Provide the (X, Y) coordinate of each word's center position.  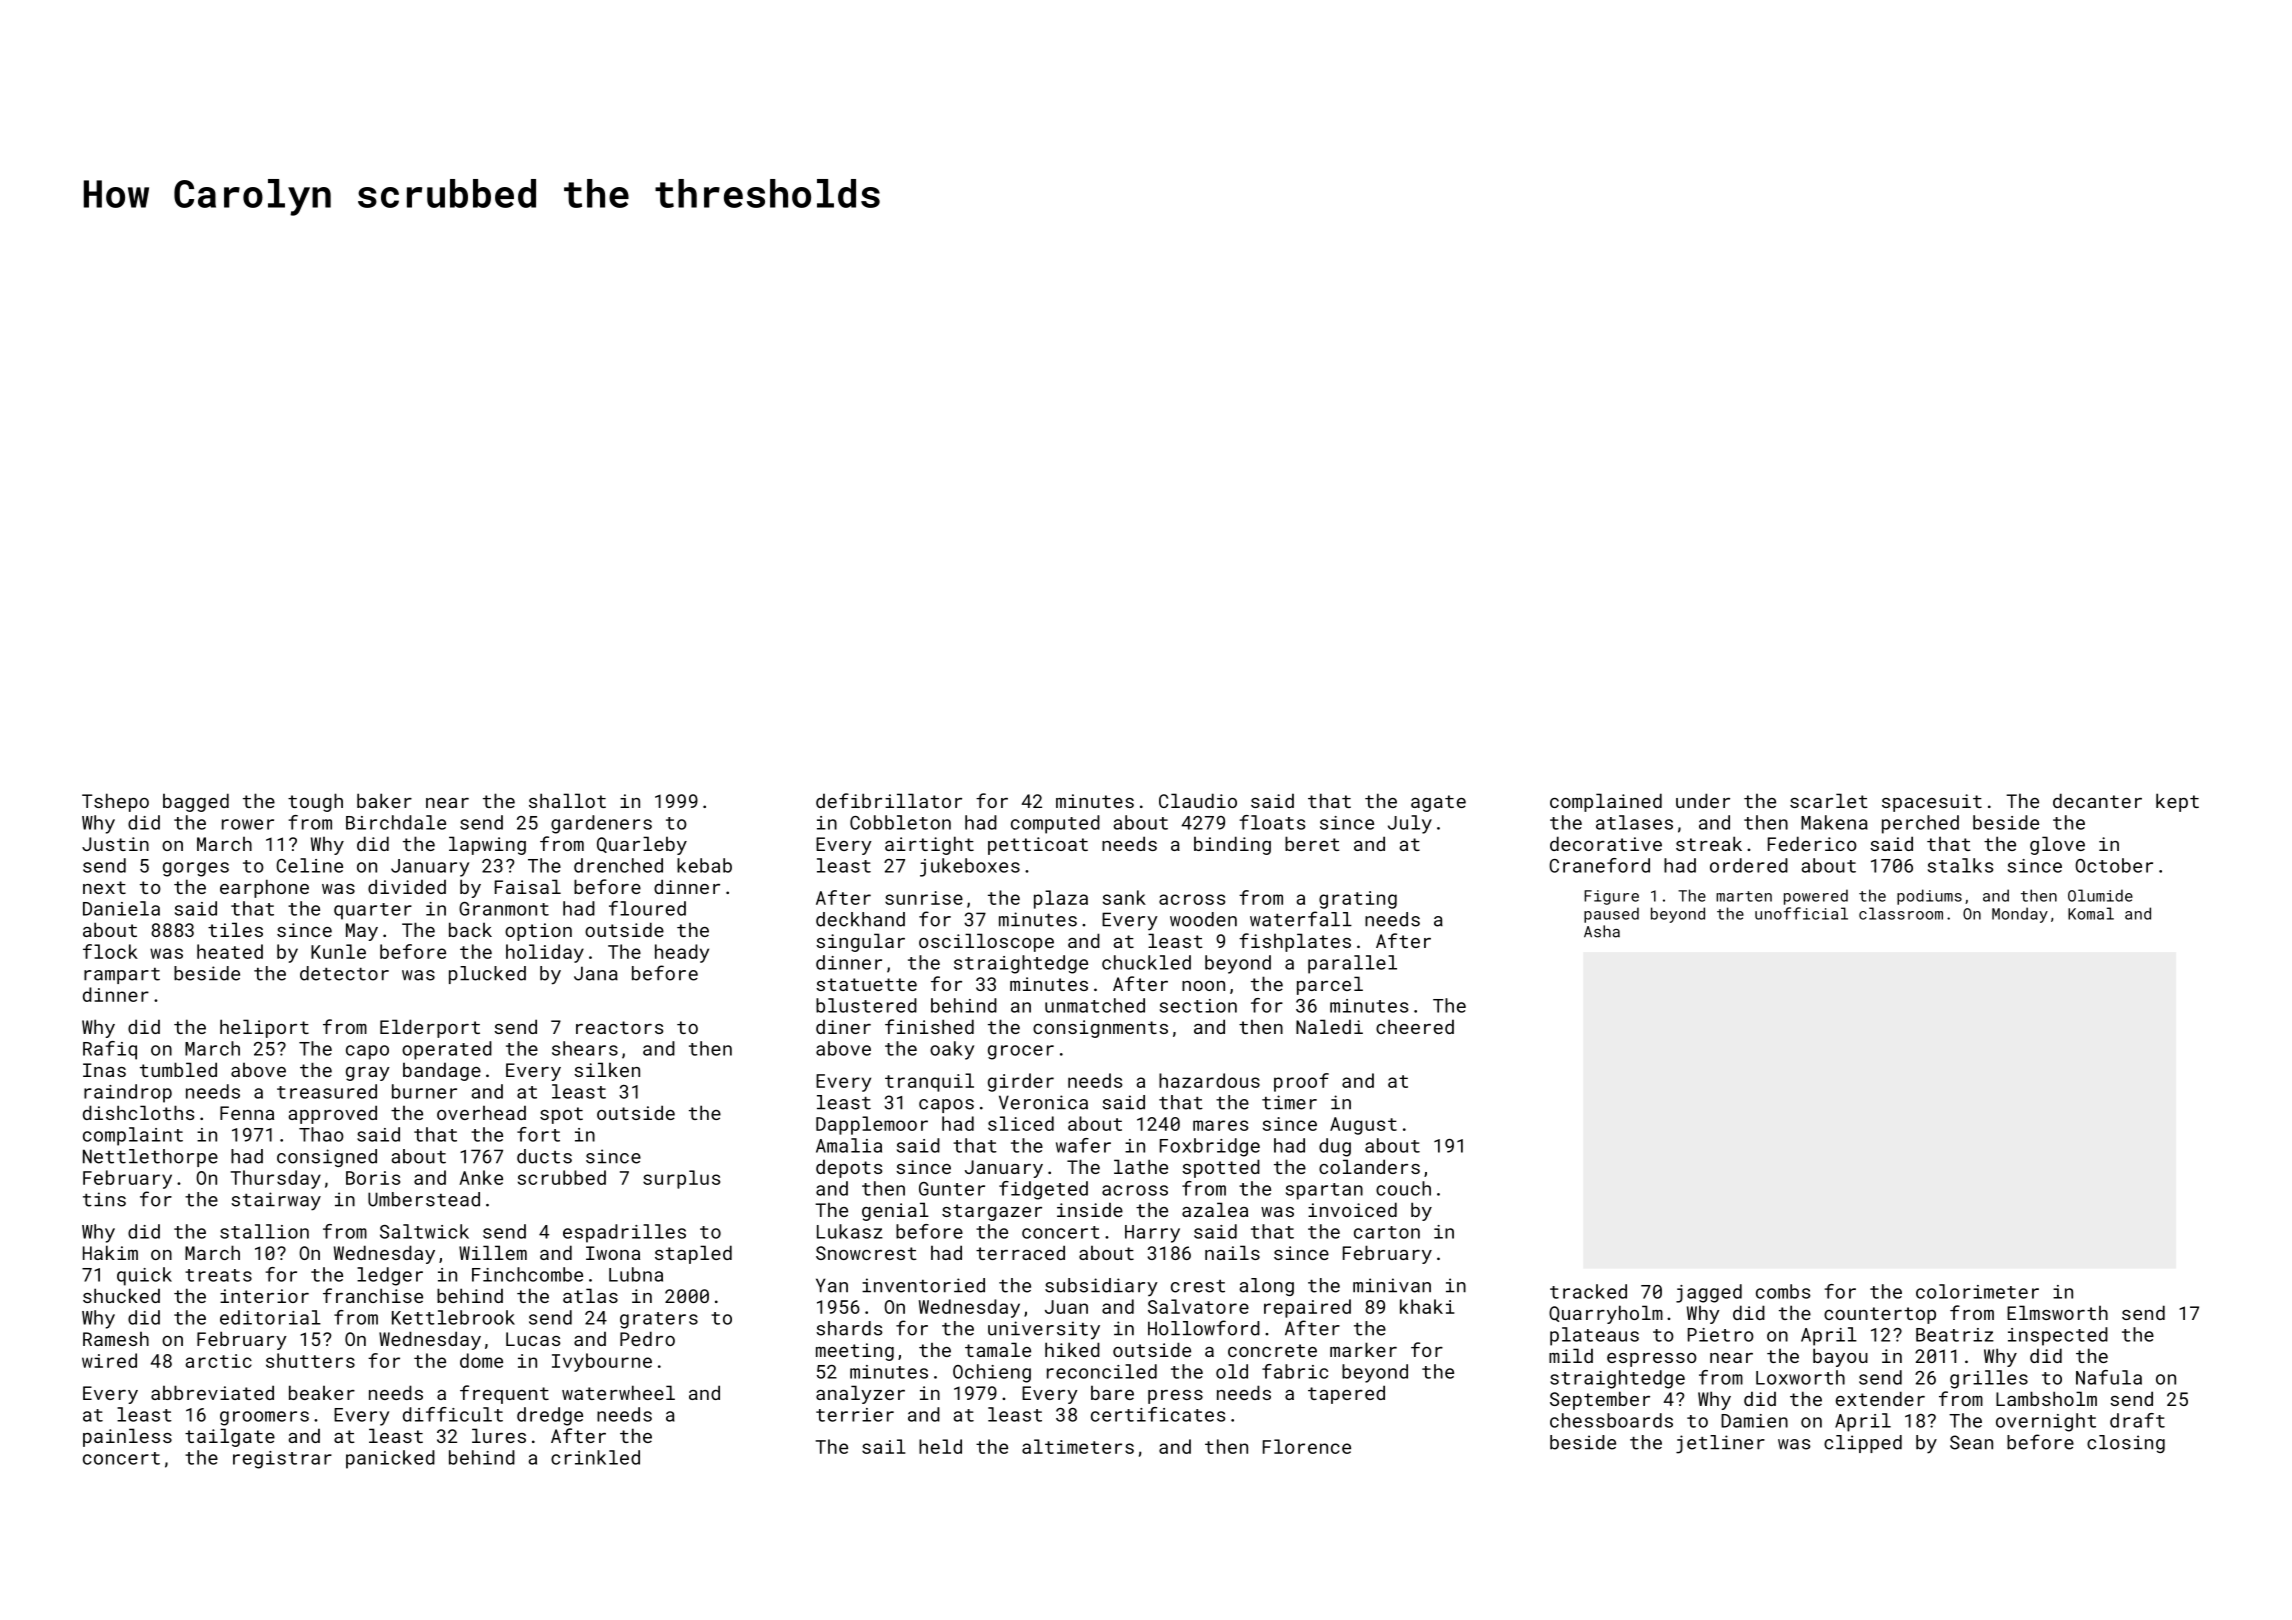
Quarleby (642, 845)
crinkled (595, 1457)
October (2114, 865)
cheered (1415, 1026)
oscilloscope (986, 942)
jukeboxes (970, 867)
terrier (855, 1415)
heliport (264, 1028)
